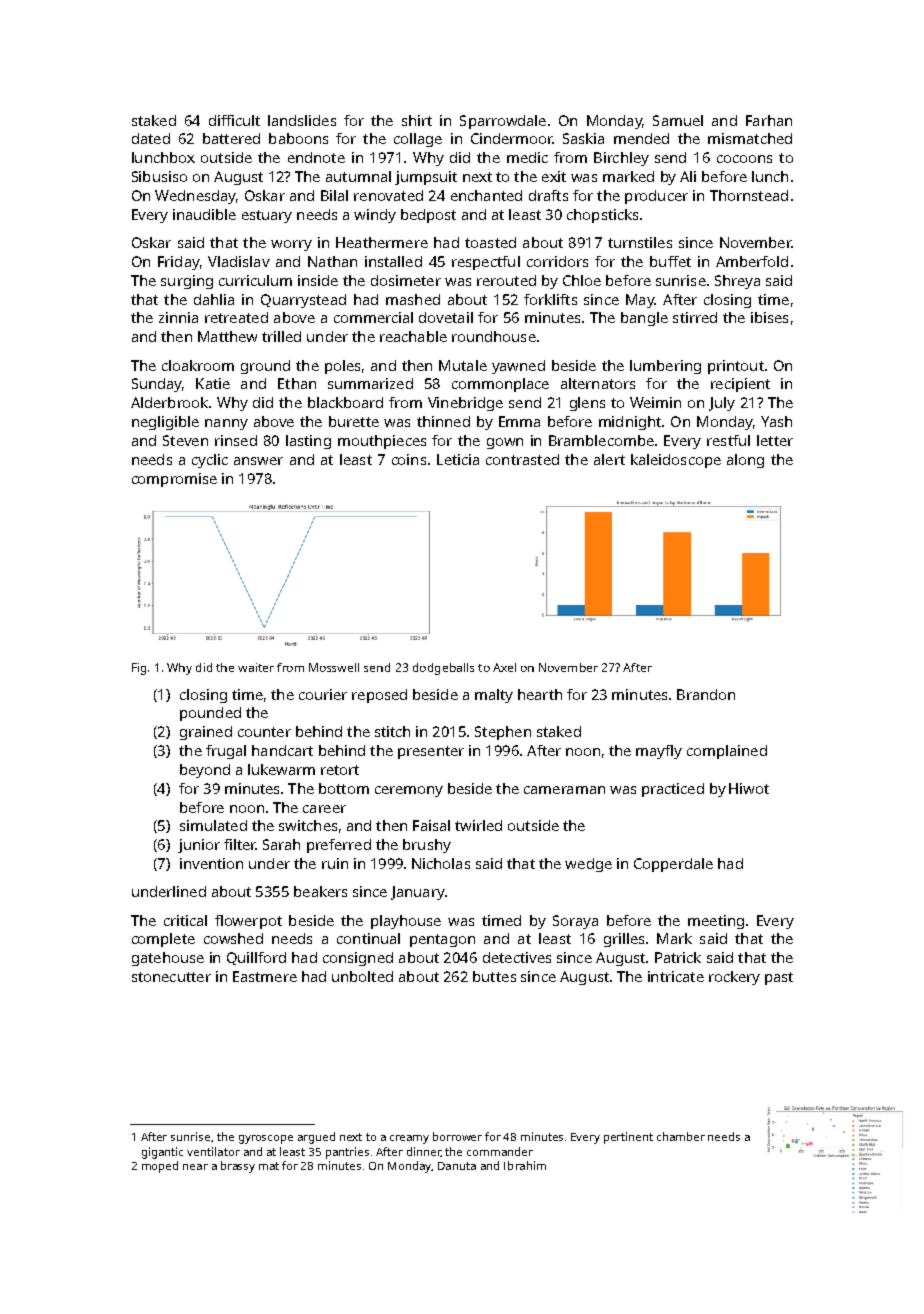 The image size is (924, 1314). What do you see at coordinates (162, 1153) in the image?
I see `gigantic` at bounding box center [162, 1153].
